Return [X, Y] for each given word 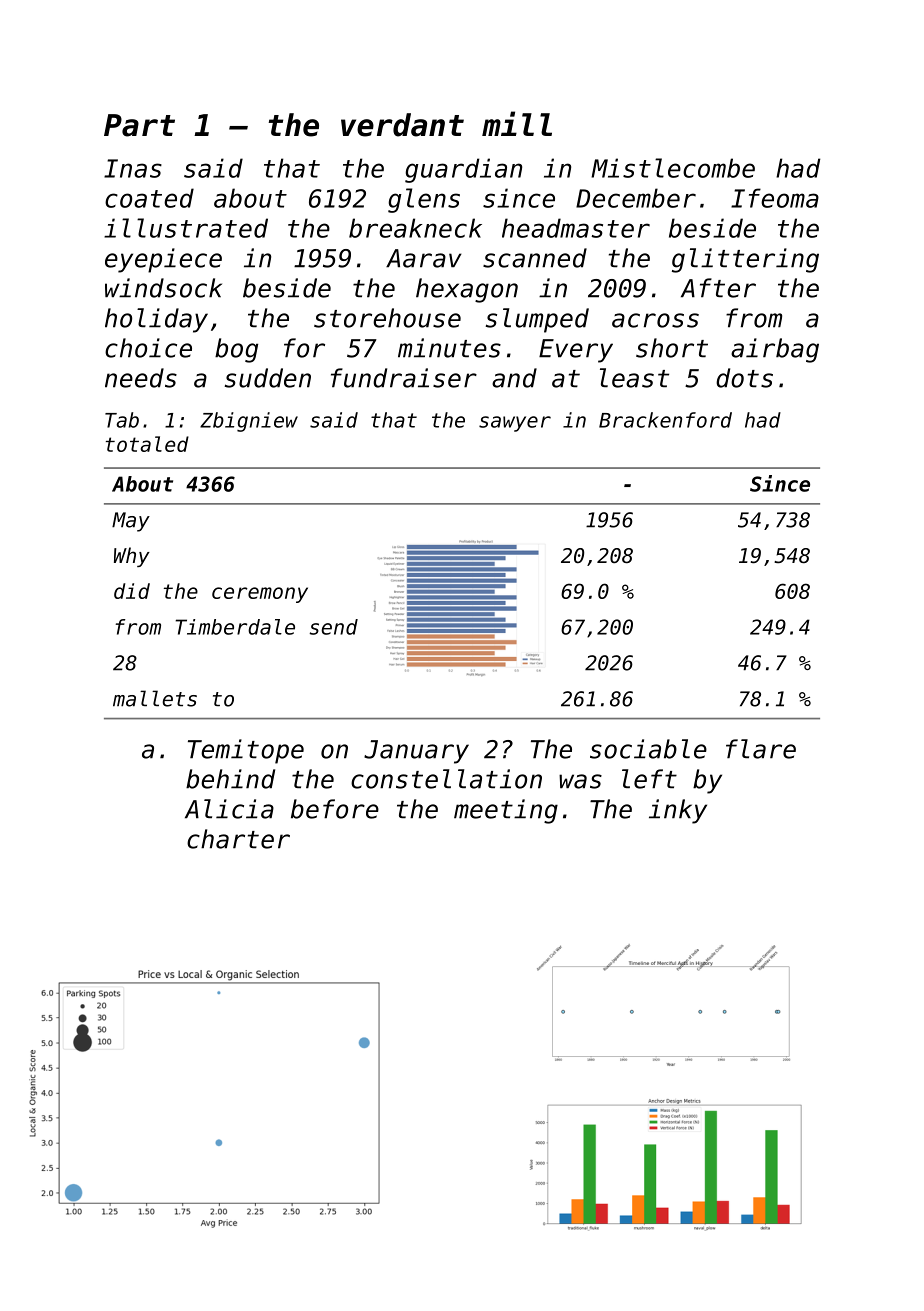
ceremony [260, 595]
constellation [446, 779]
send [334, 627]
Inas [133, 168]
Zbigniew [249, 422]
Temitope [246, 751]
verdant [402, 125]
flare [761, 749]
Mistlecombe [673, 168]
